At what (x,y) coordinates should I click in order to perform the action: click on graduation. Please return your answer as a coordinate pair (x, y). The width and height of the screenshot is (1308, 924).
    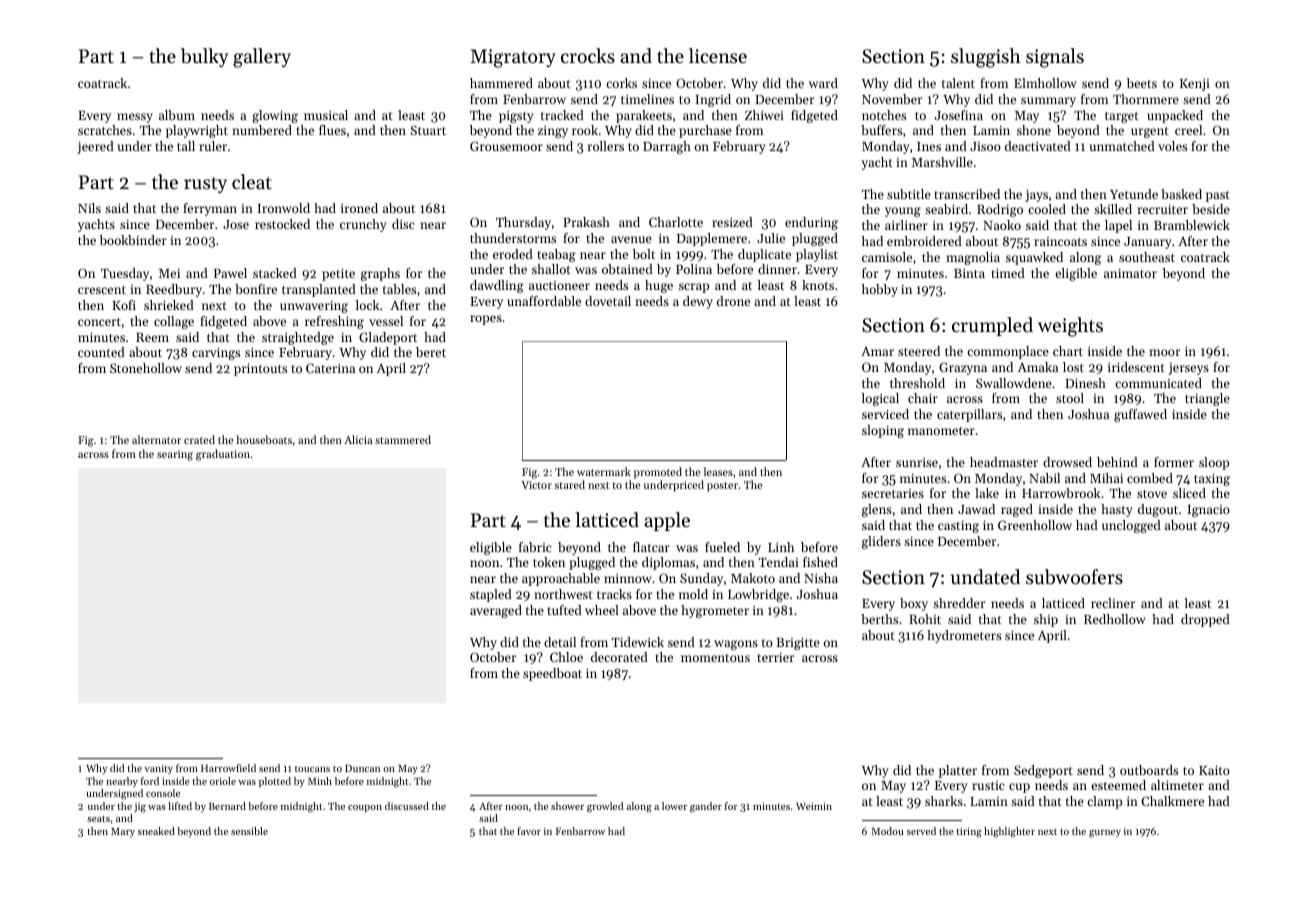
    Looking at the image, I should click on (223, 455).
